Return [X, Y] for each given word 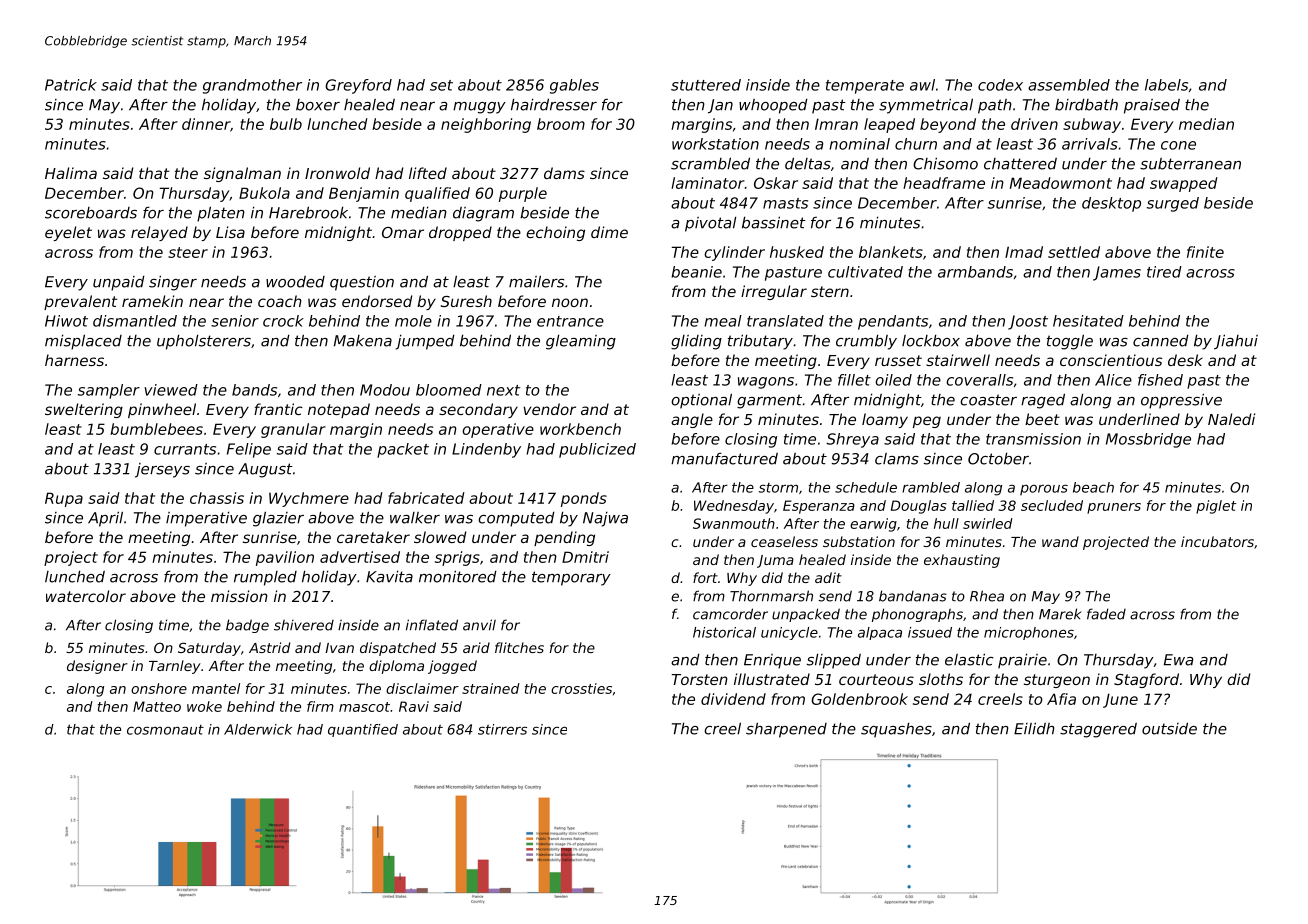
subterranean [1190, 164]
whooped [773, 106]
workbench [580, 429]
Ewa [1179, 660]
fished [1160, 380]
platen [221, 214]
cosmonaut [165, 730]
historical [724, 632]
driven [1034, 124]
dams [564, 173]
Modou [385, 390]
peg [927, 422]
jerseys [162, 470]
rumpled [265, 578]
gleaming [581, 342]
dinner [206, 124]
